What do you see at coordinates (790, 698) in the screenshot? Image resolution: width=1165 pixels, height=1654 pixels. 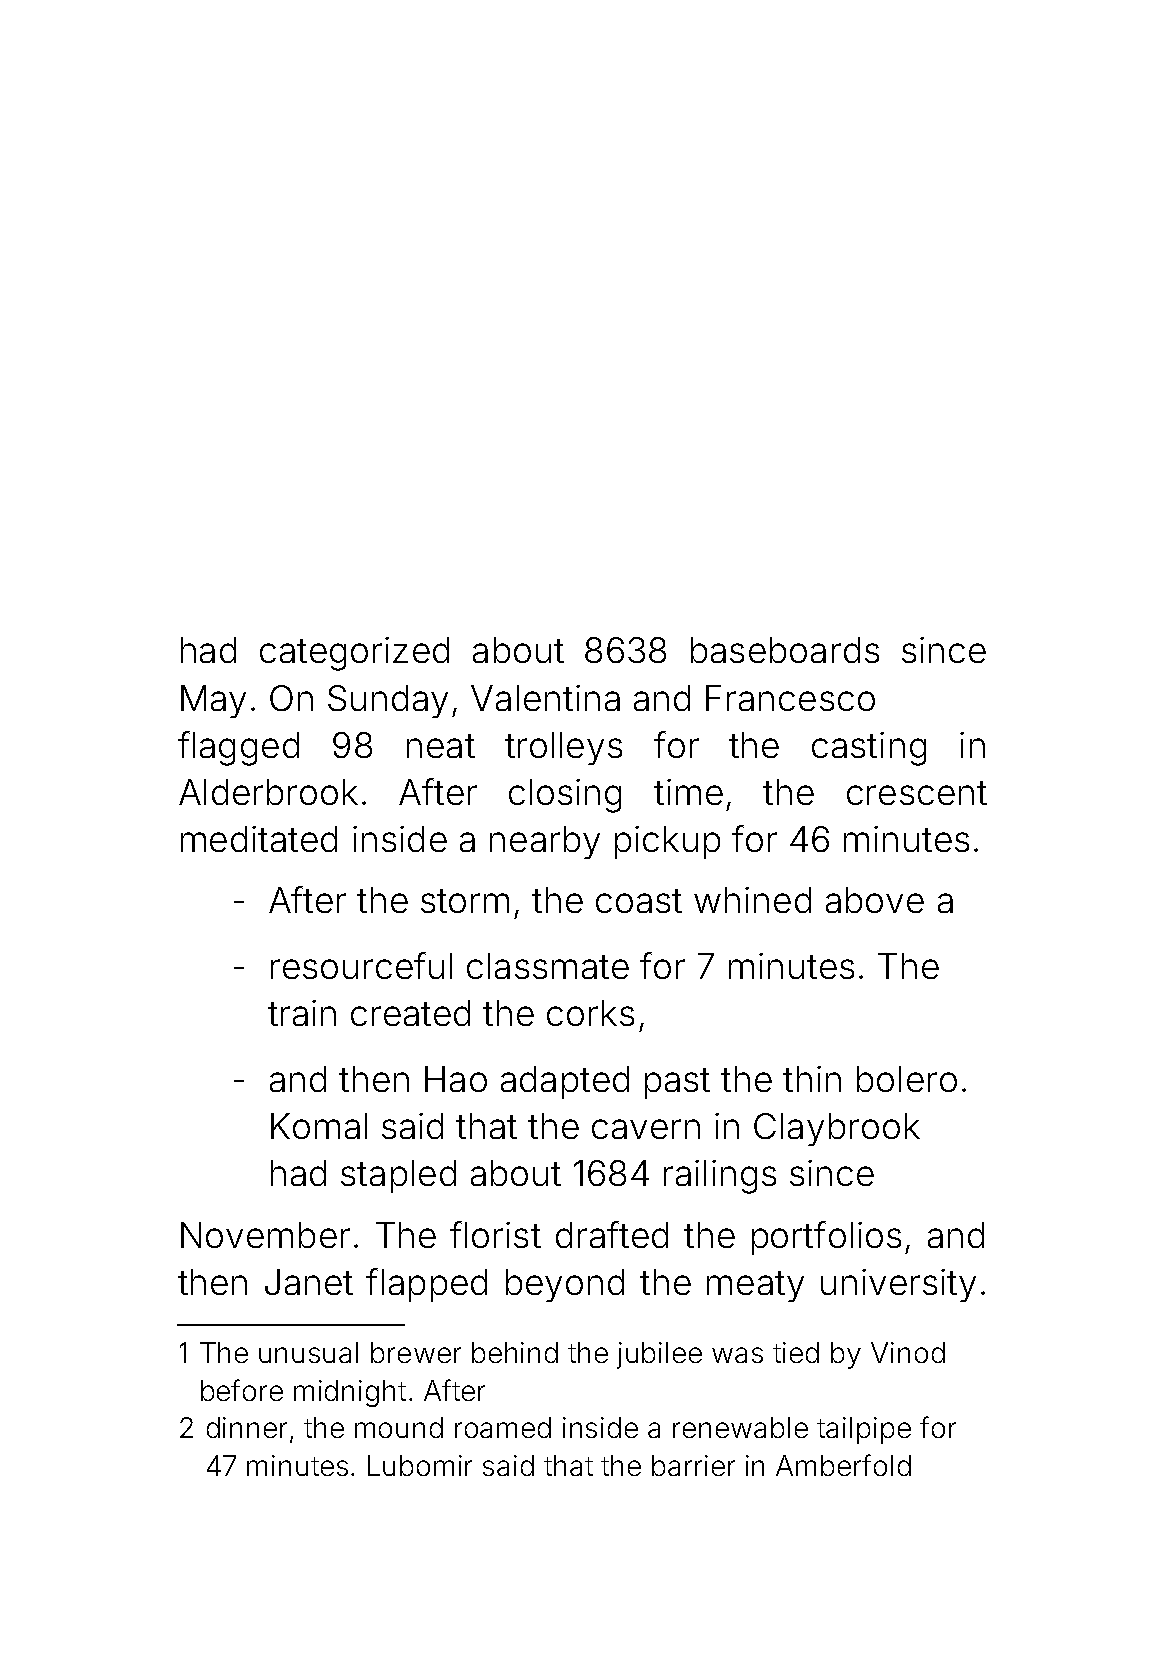 I see `Francesco` at bounding box center [790, 698].
